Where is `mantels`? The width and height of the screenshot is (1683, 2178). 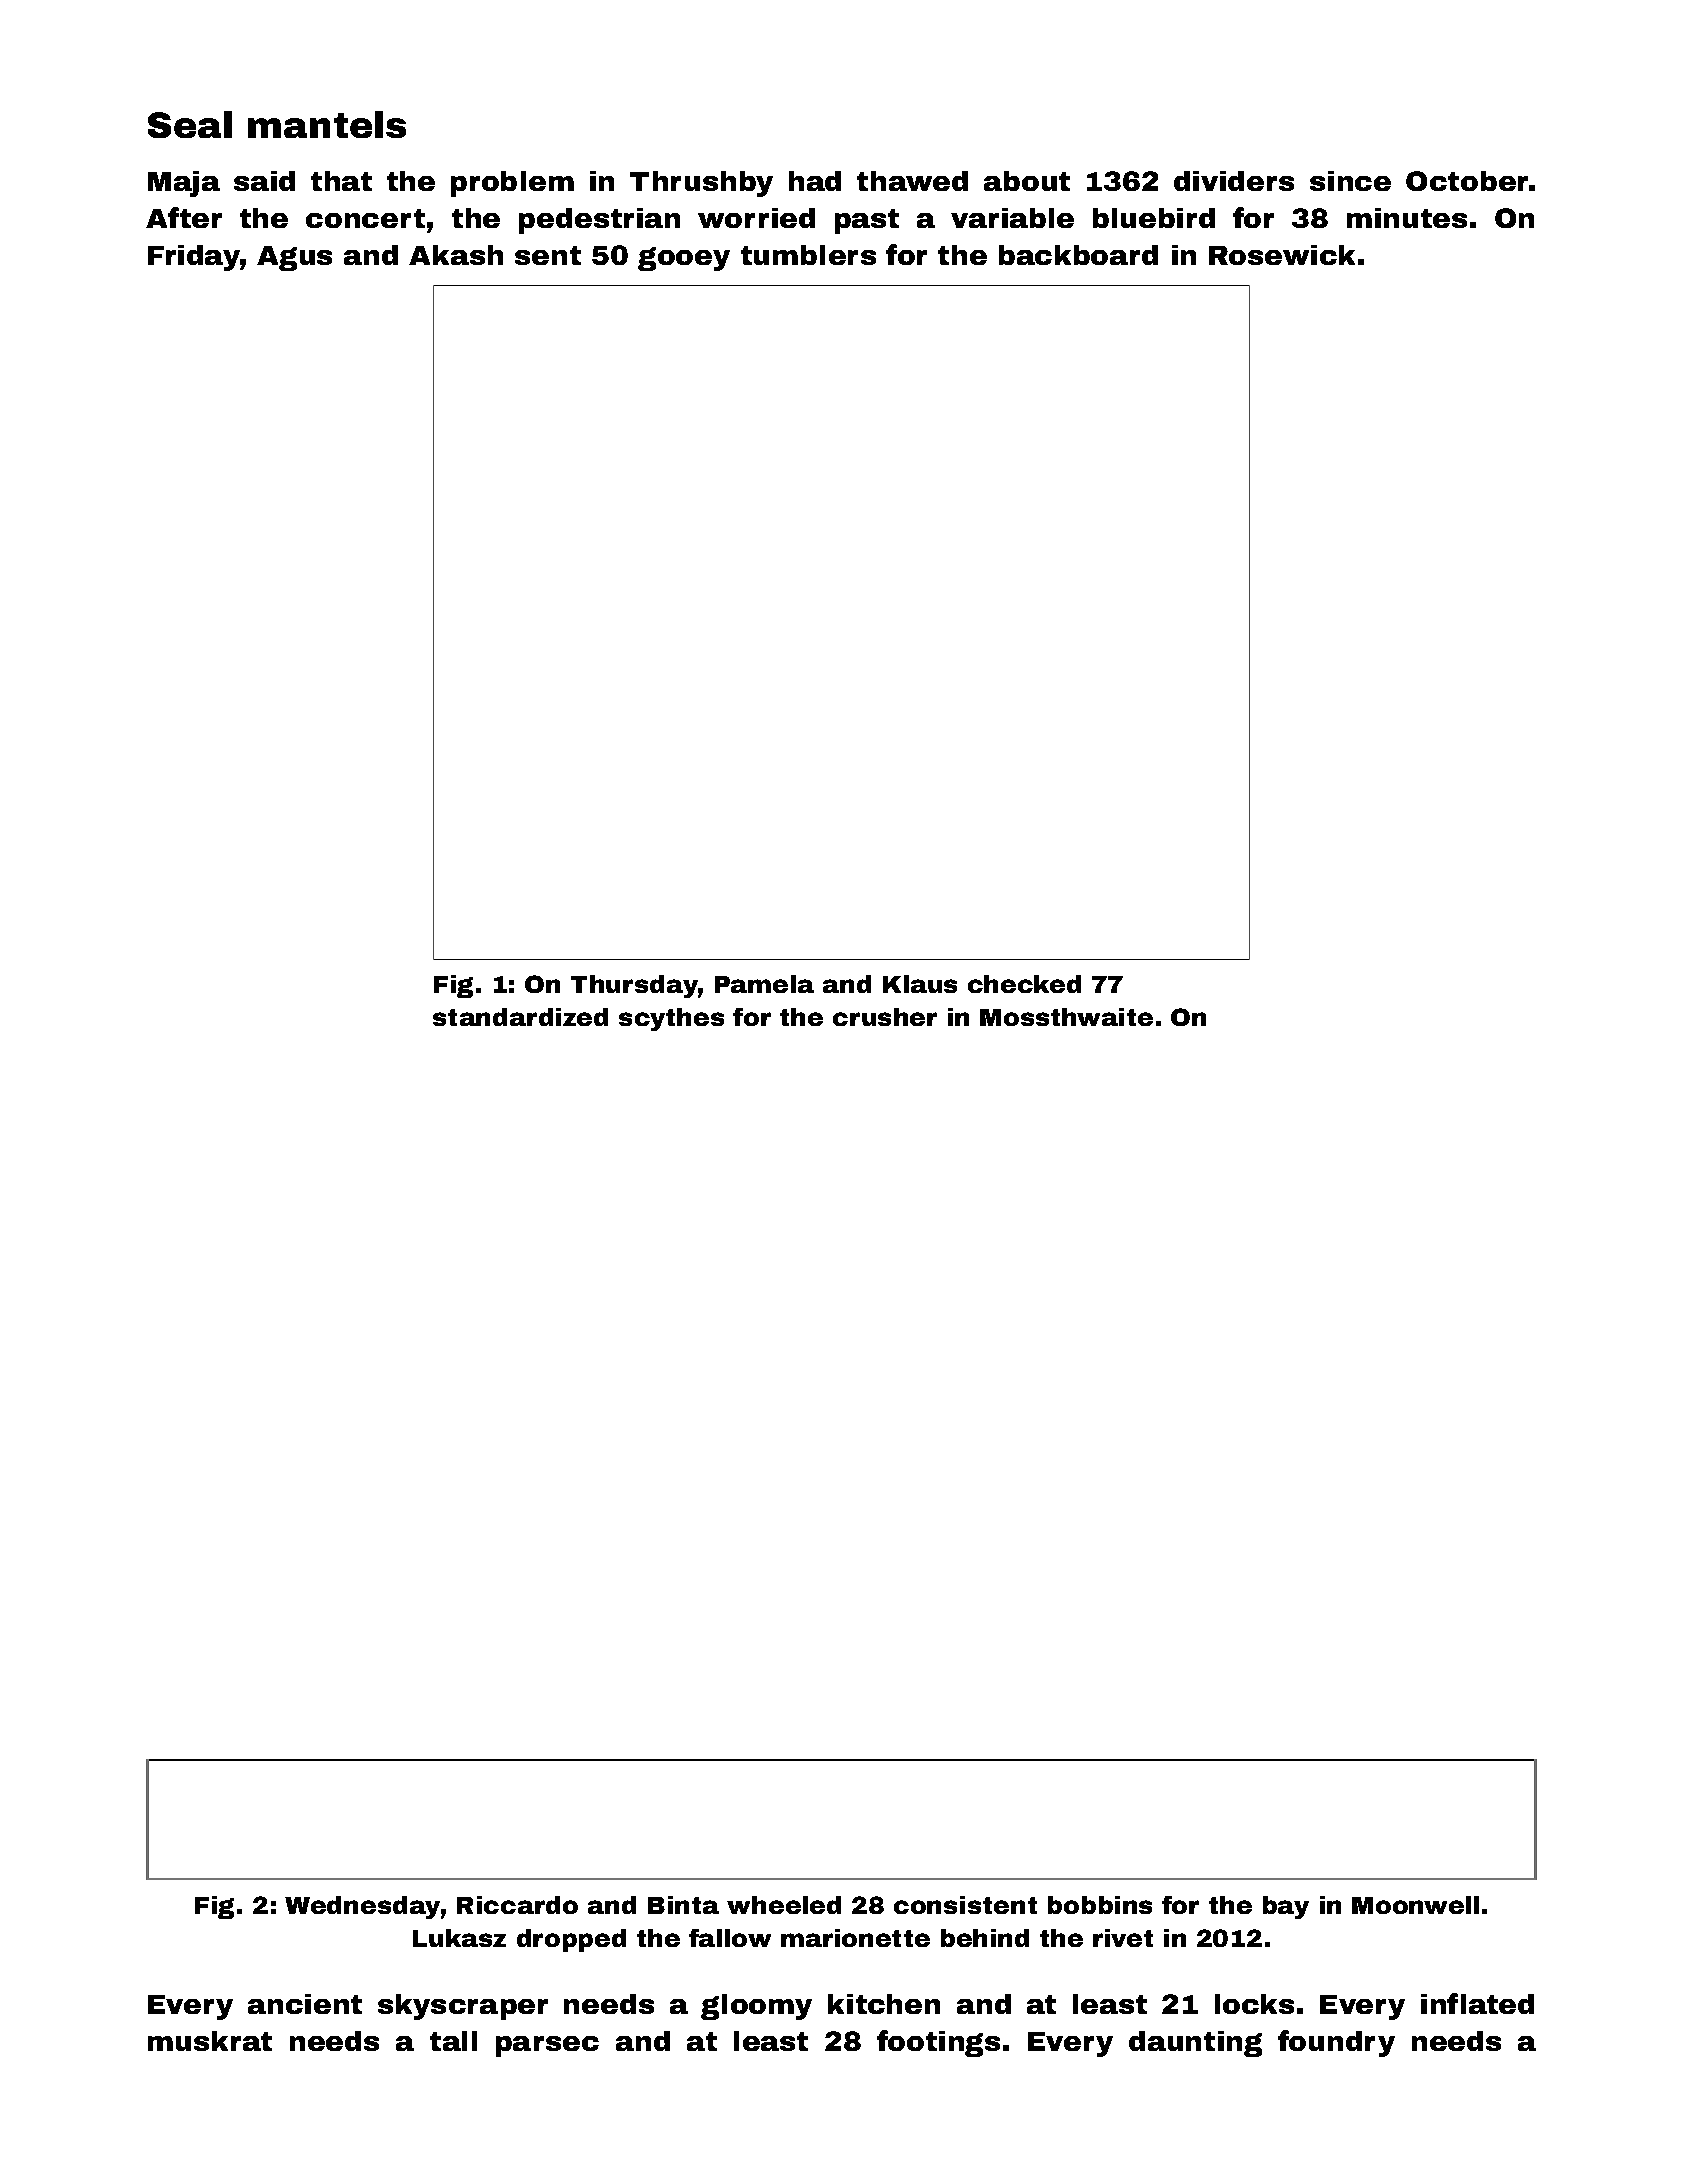 mantels is located at coordinates (327, 124).
